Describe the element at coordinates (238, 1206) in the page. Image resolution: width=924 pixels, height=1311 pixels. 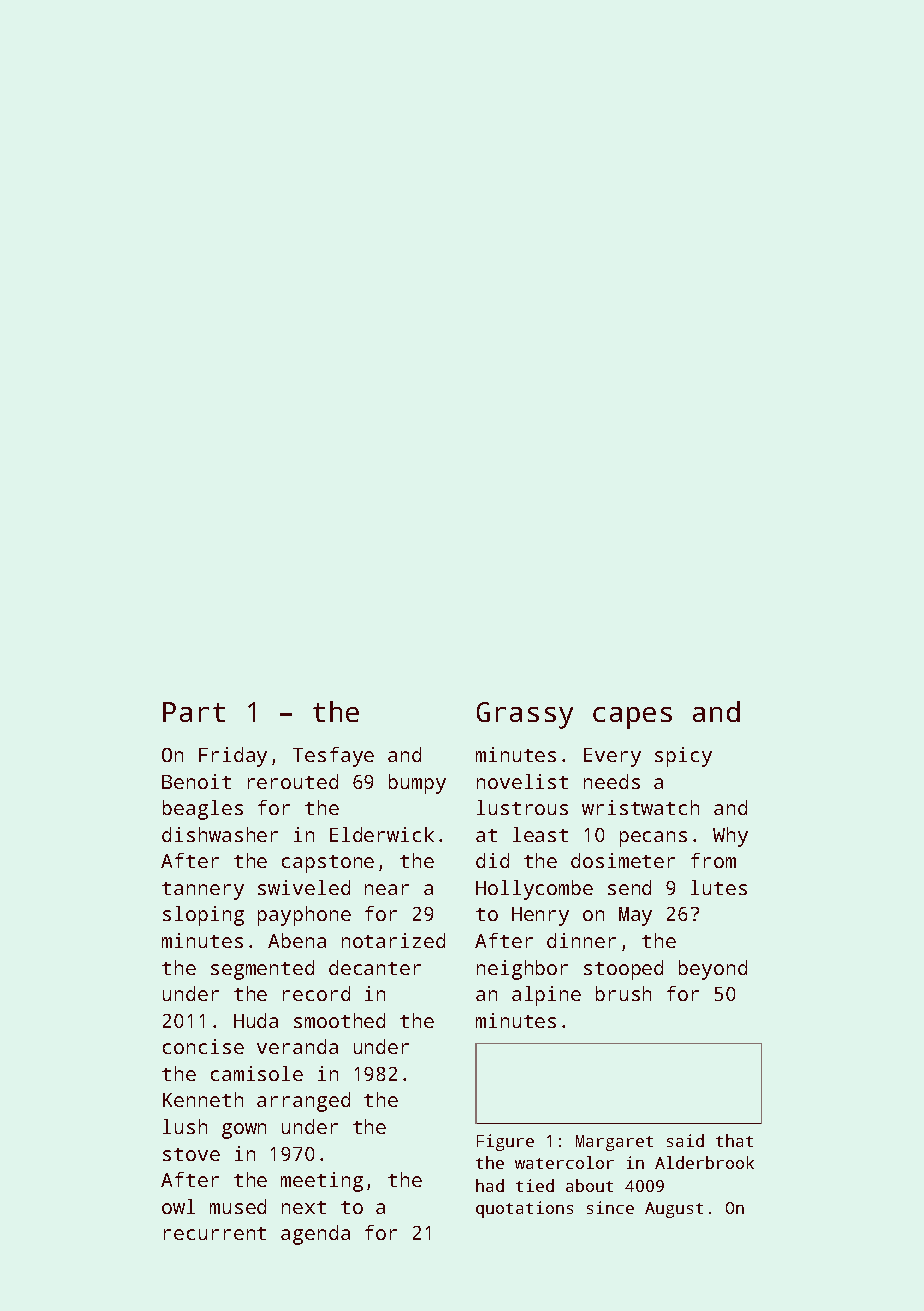
I see `mused` at that location.
